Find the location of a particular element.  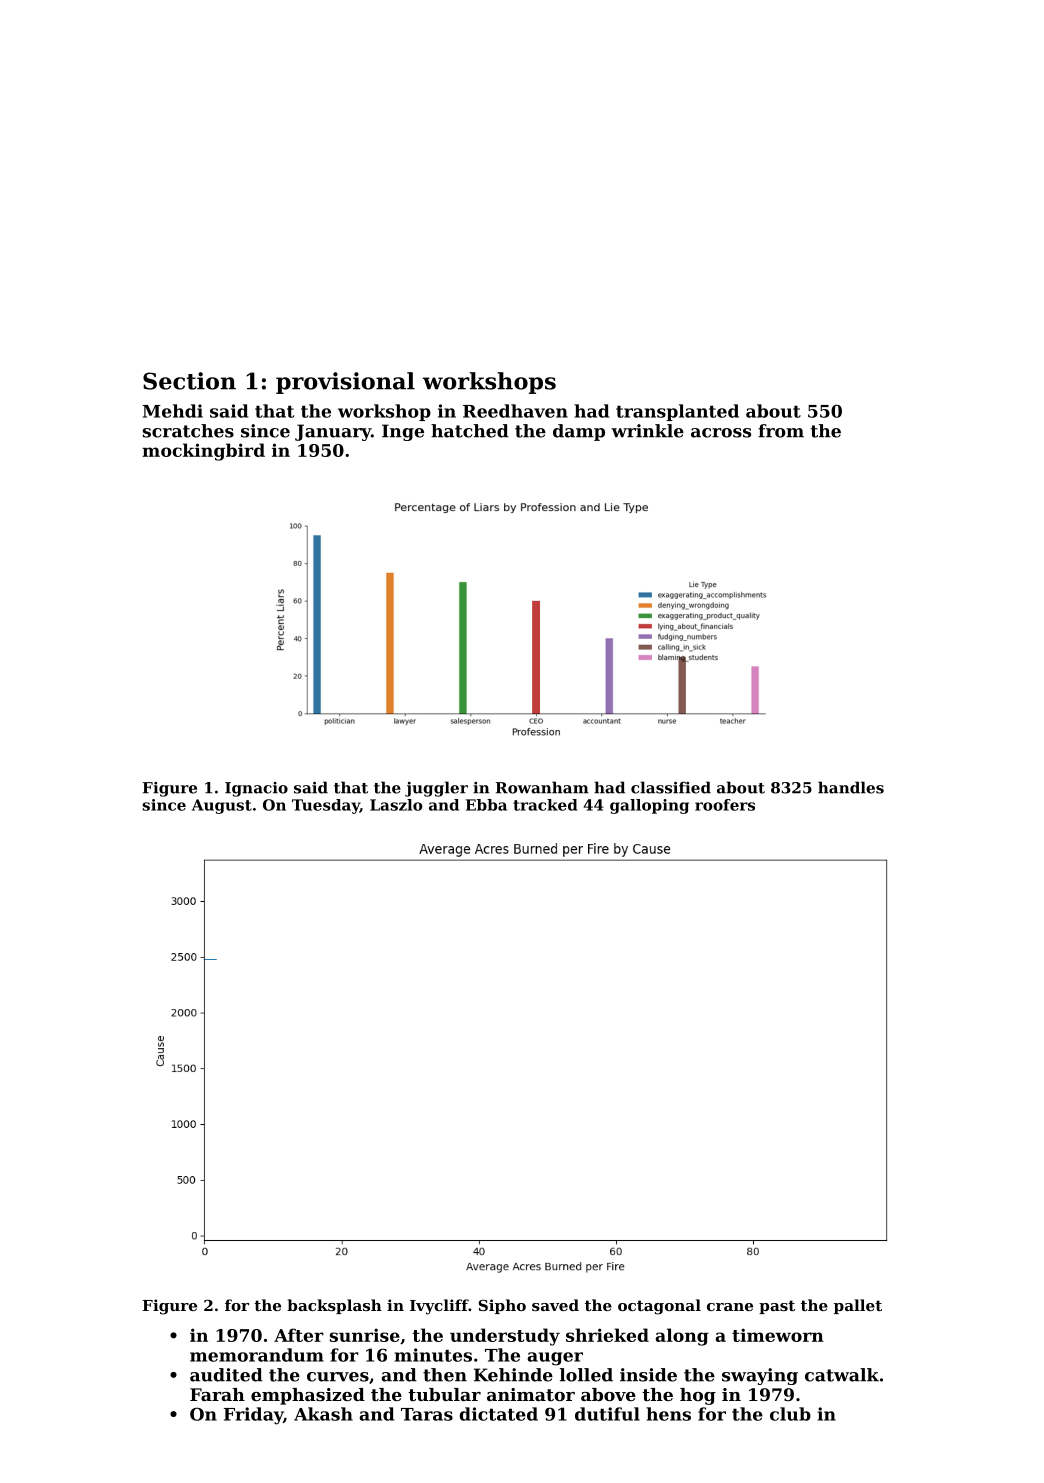

Rowanham is located at coordinates (542, 787).
